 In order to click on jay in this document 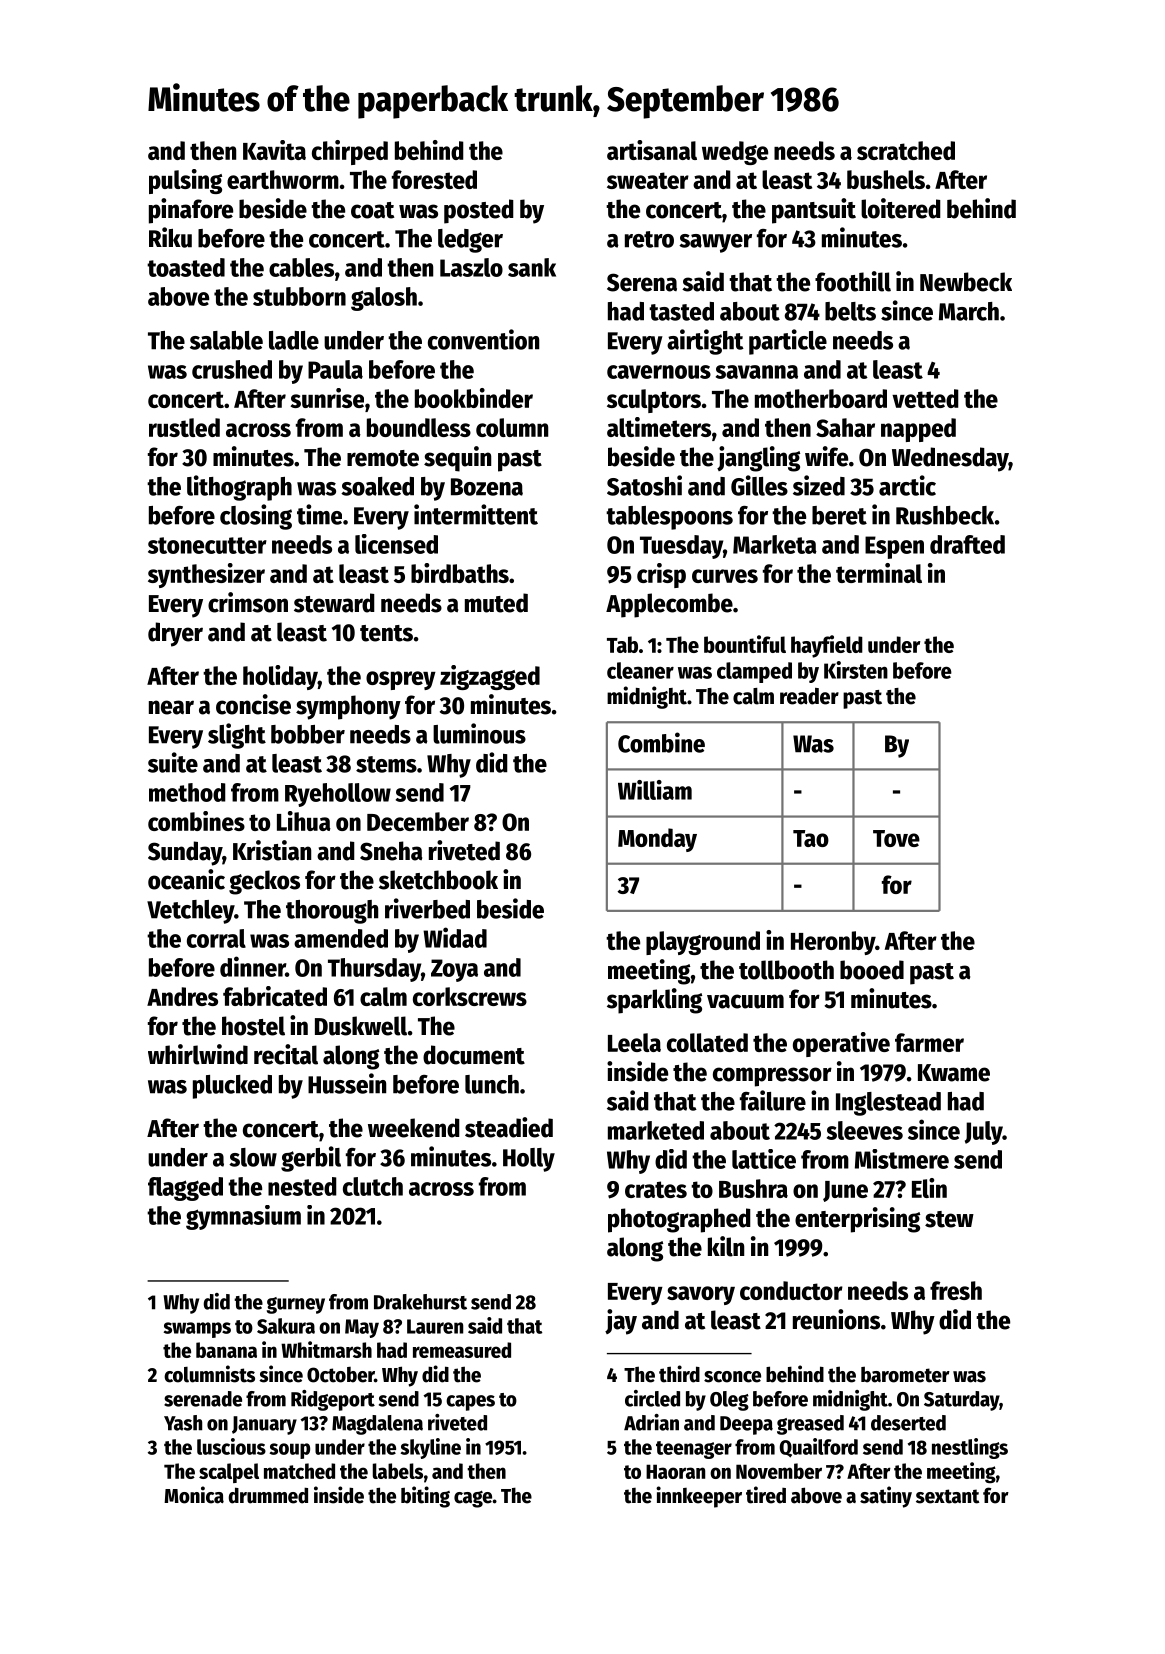, I will do `click(621, 1322)`.
